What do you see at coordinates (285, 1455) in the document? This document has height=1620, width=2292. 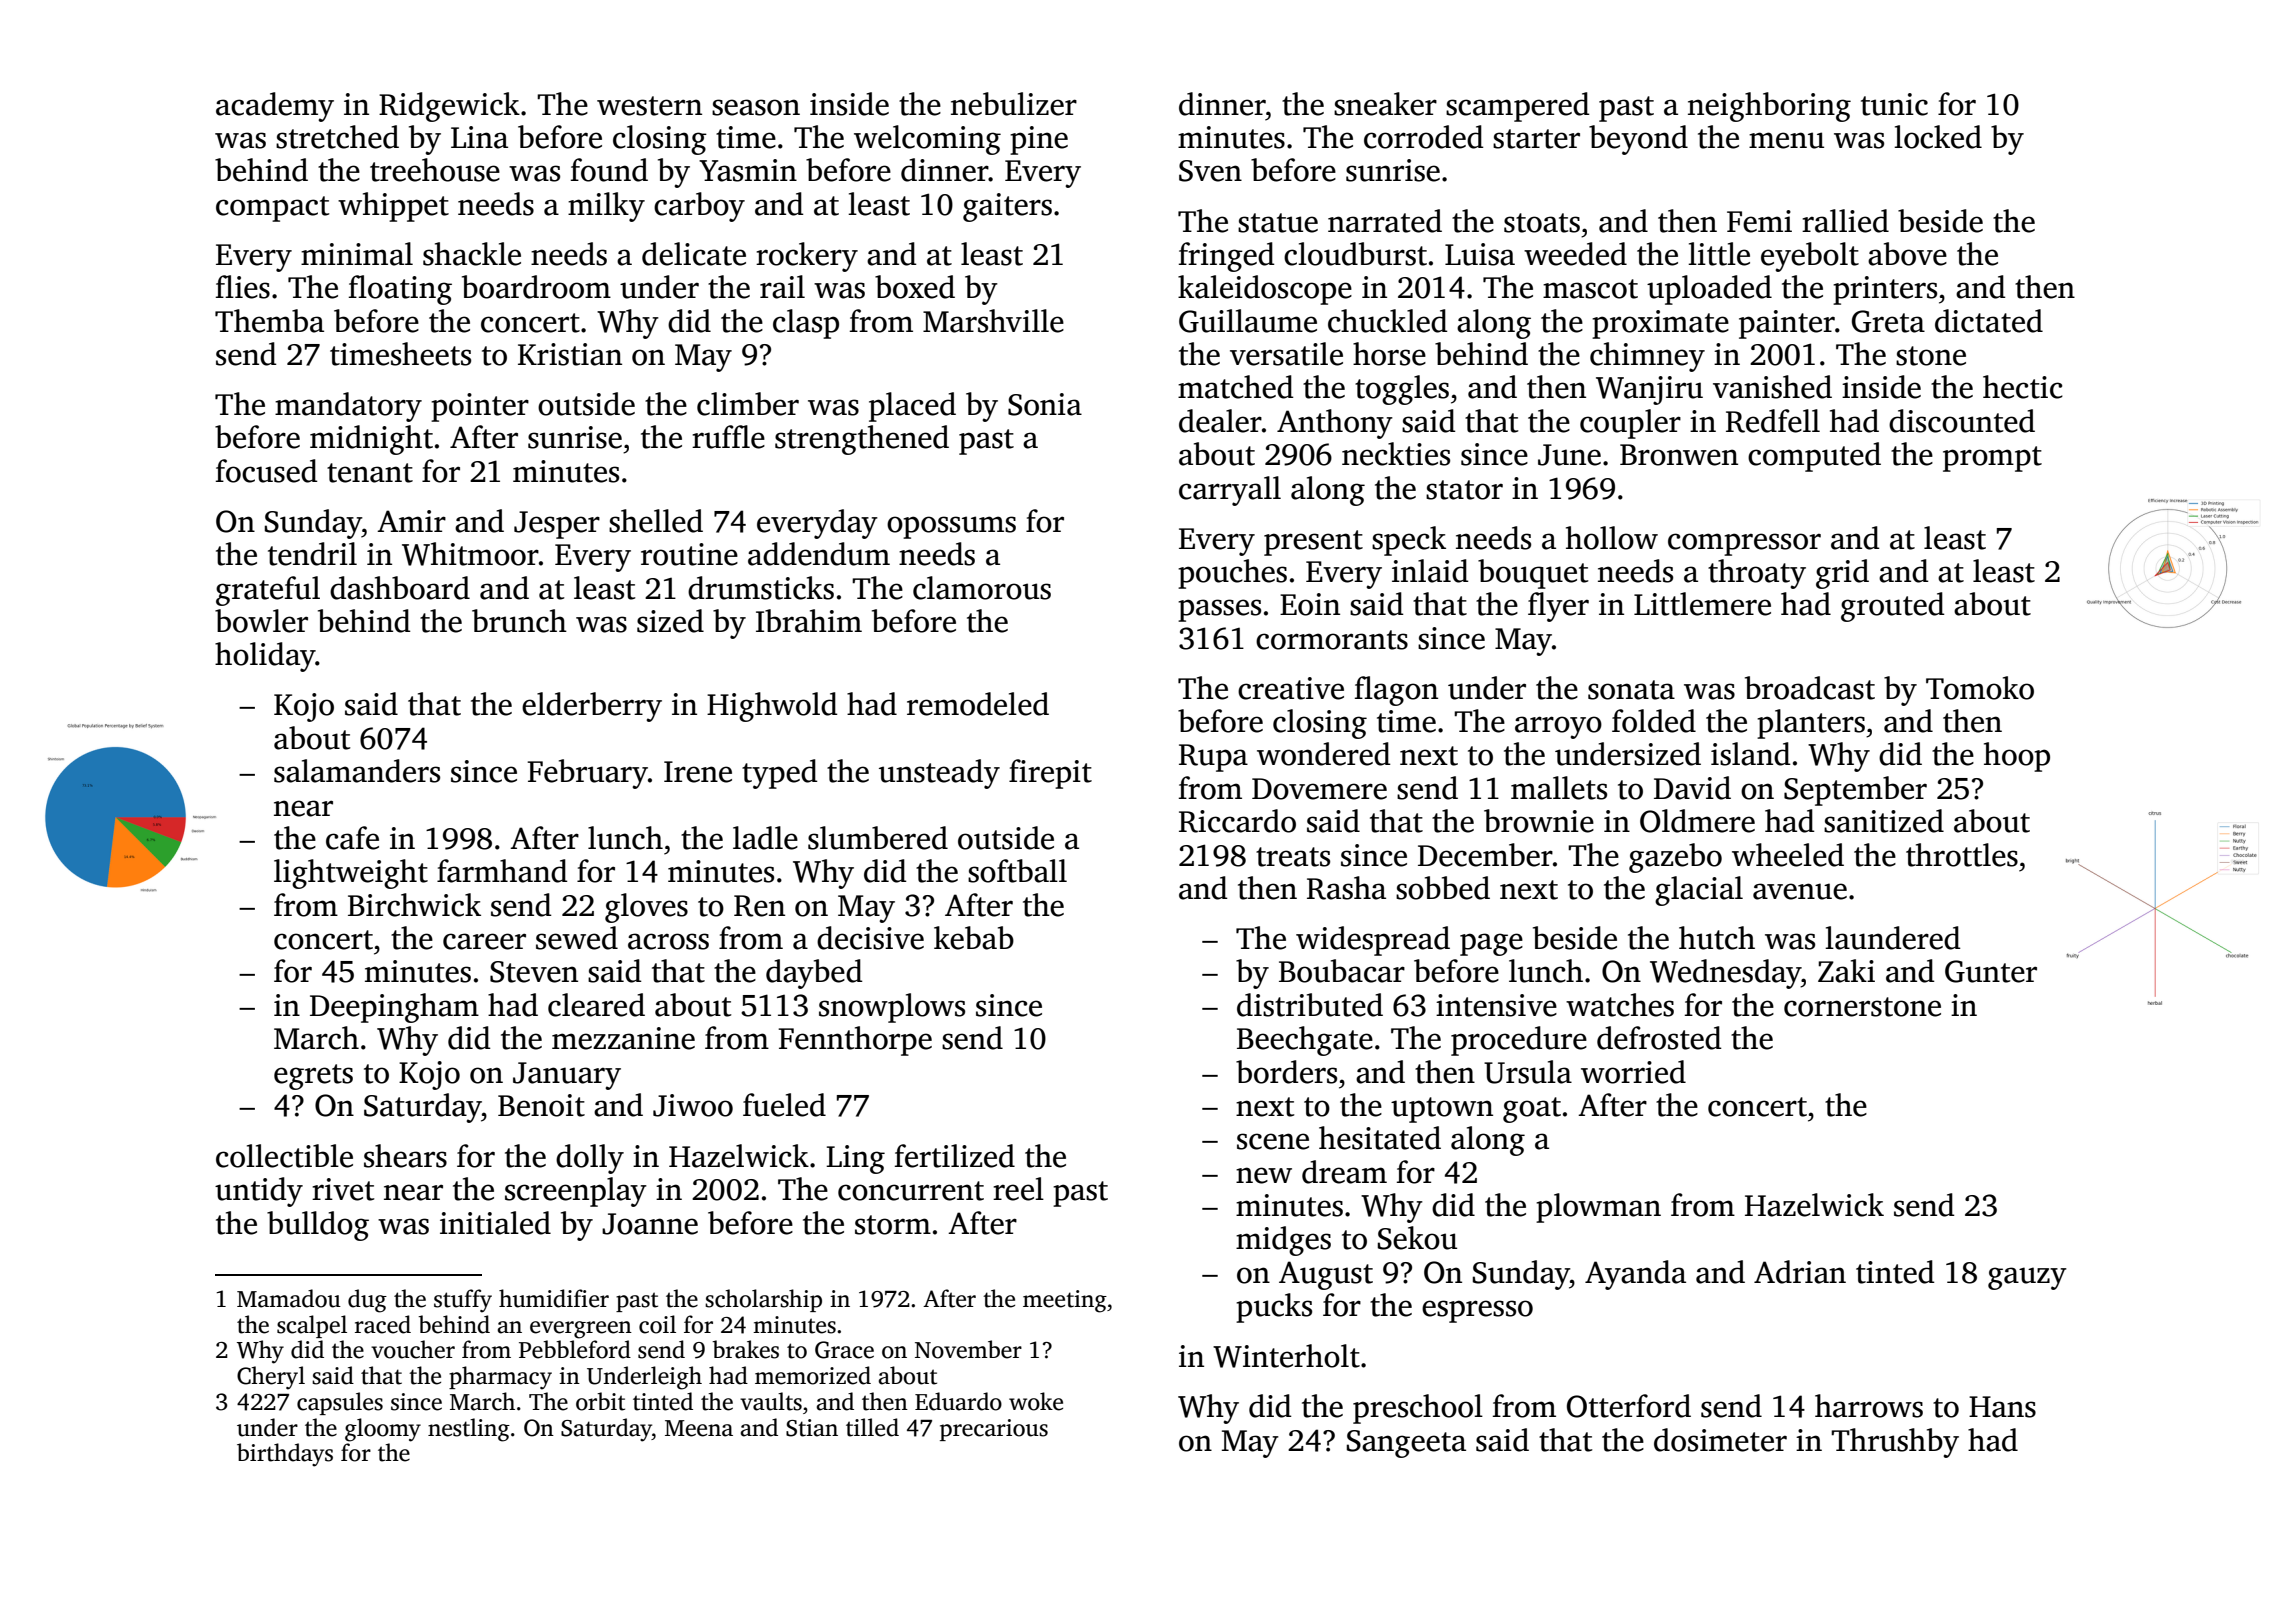 I see `birthdays` at bounding box center [285, 1455].
